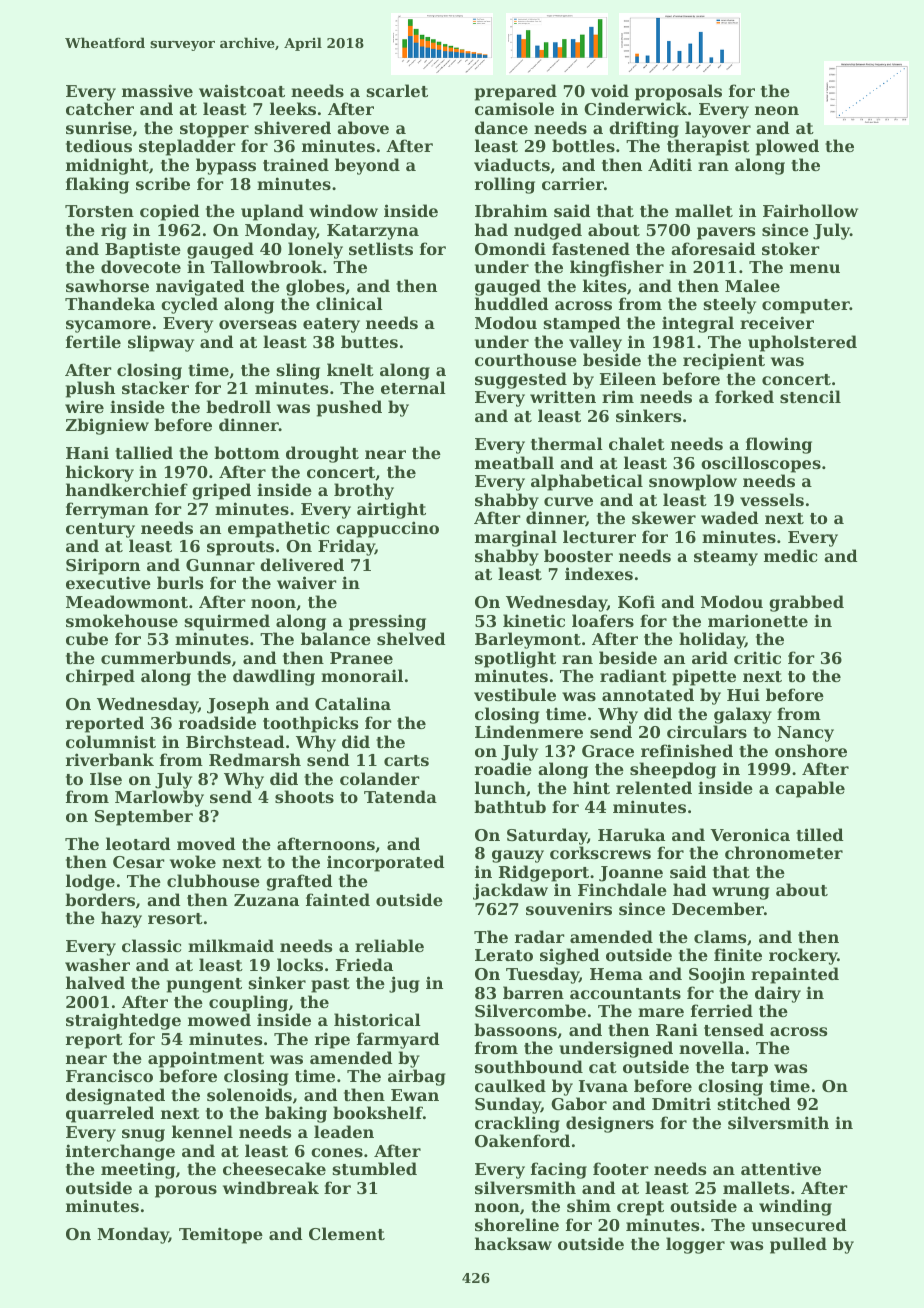 This page has height=1308, width=924. Describe the element at coordinates (272, 212) in the page. I see `upland` at that location.
